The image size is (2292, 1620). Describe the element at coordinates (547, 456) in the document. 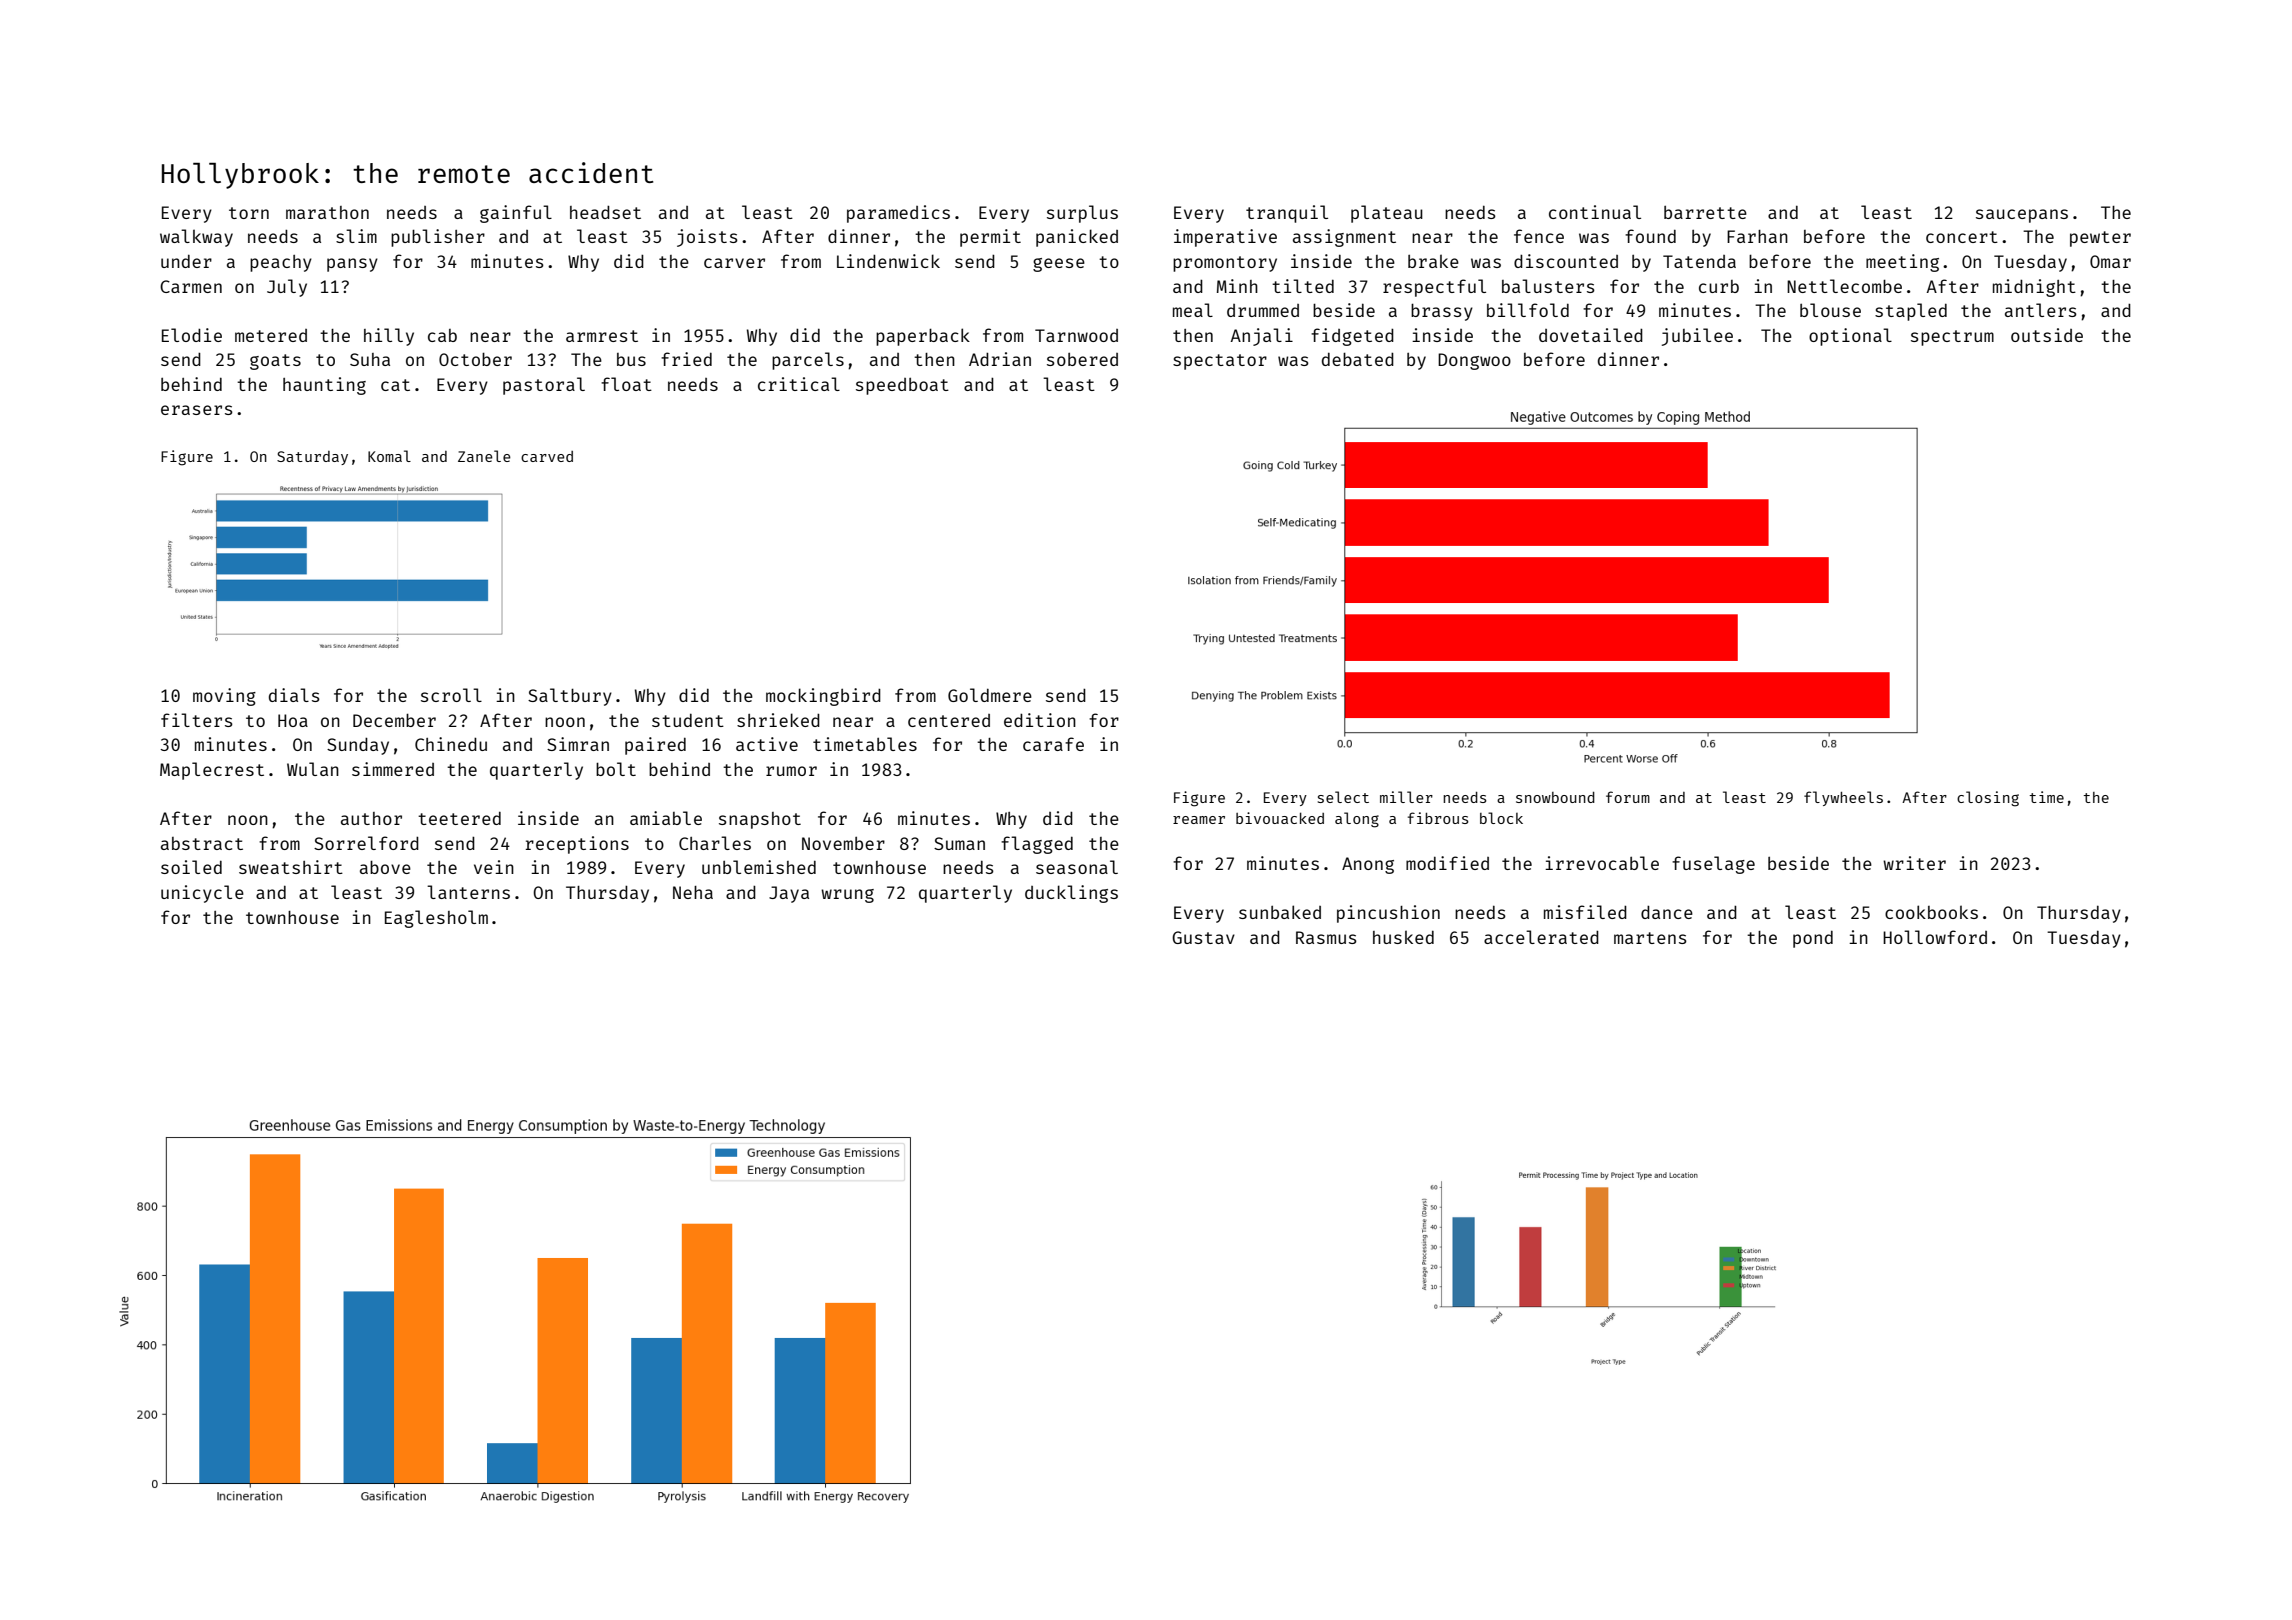

I see `carved` at that location.
